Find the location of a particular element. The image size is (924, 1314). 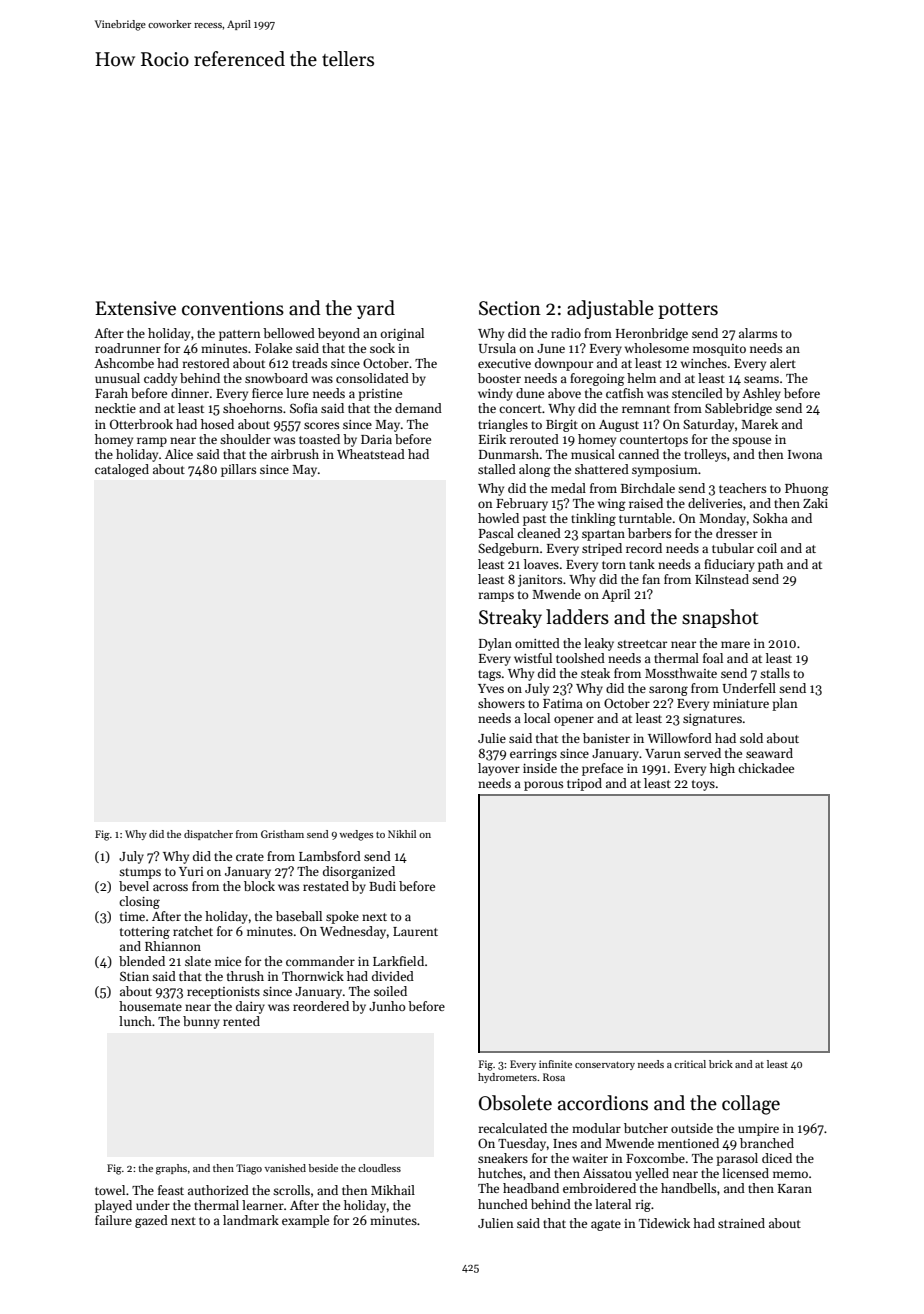

Streaky is located at coordinates (510, 618).
